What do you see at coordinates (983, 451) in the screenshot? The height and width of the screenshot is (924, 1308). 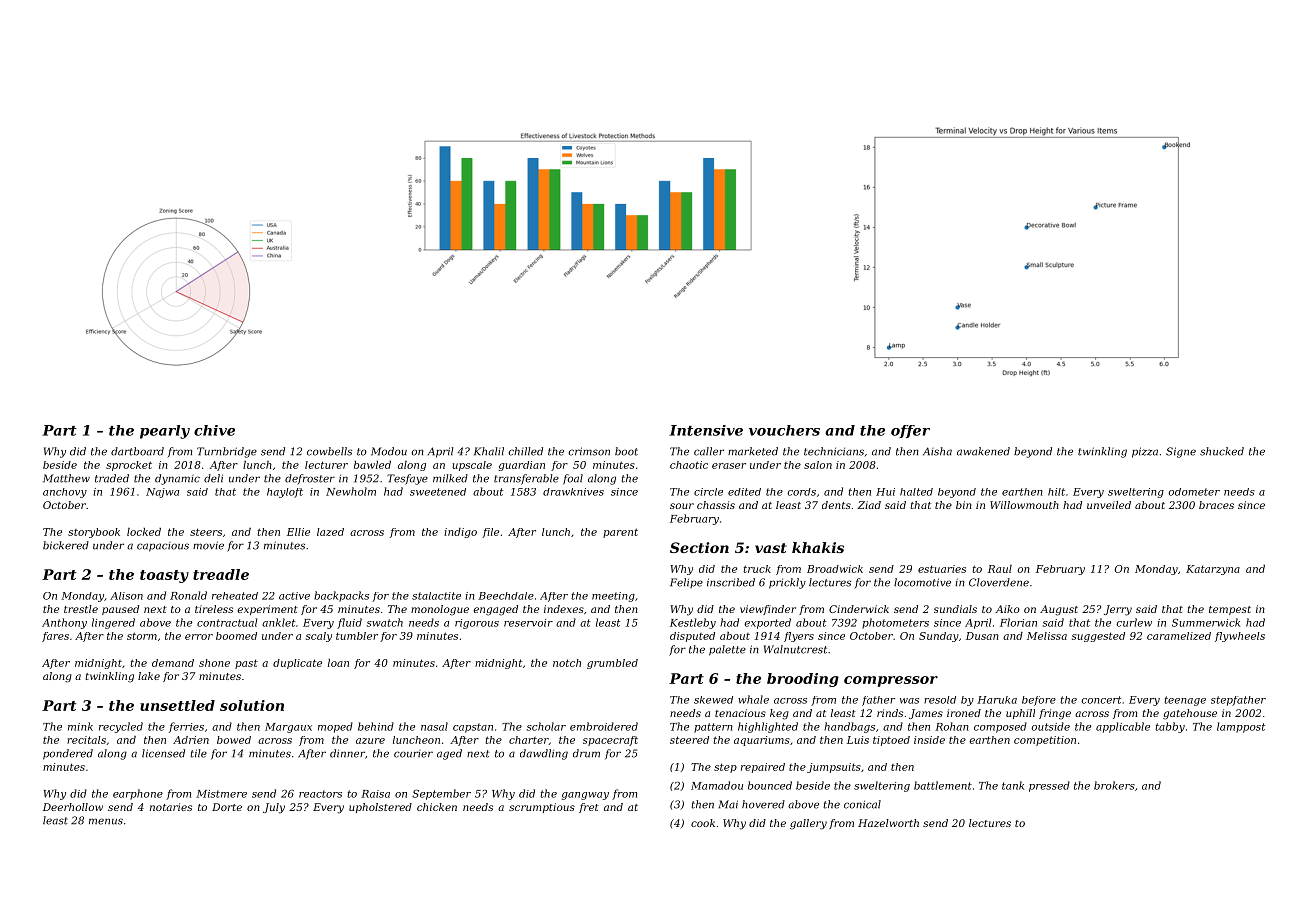 I see `awakened` at bounding box center [983, 451].
